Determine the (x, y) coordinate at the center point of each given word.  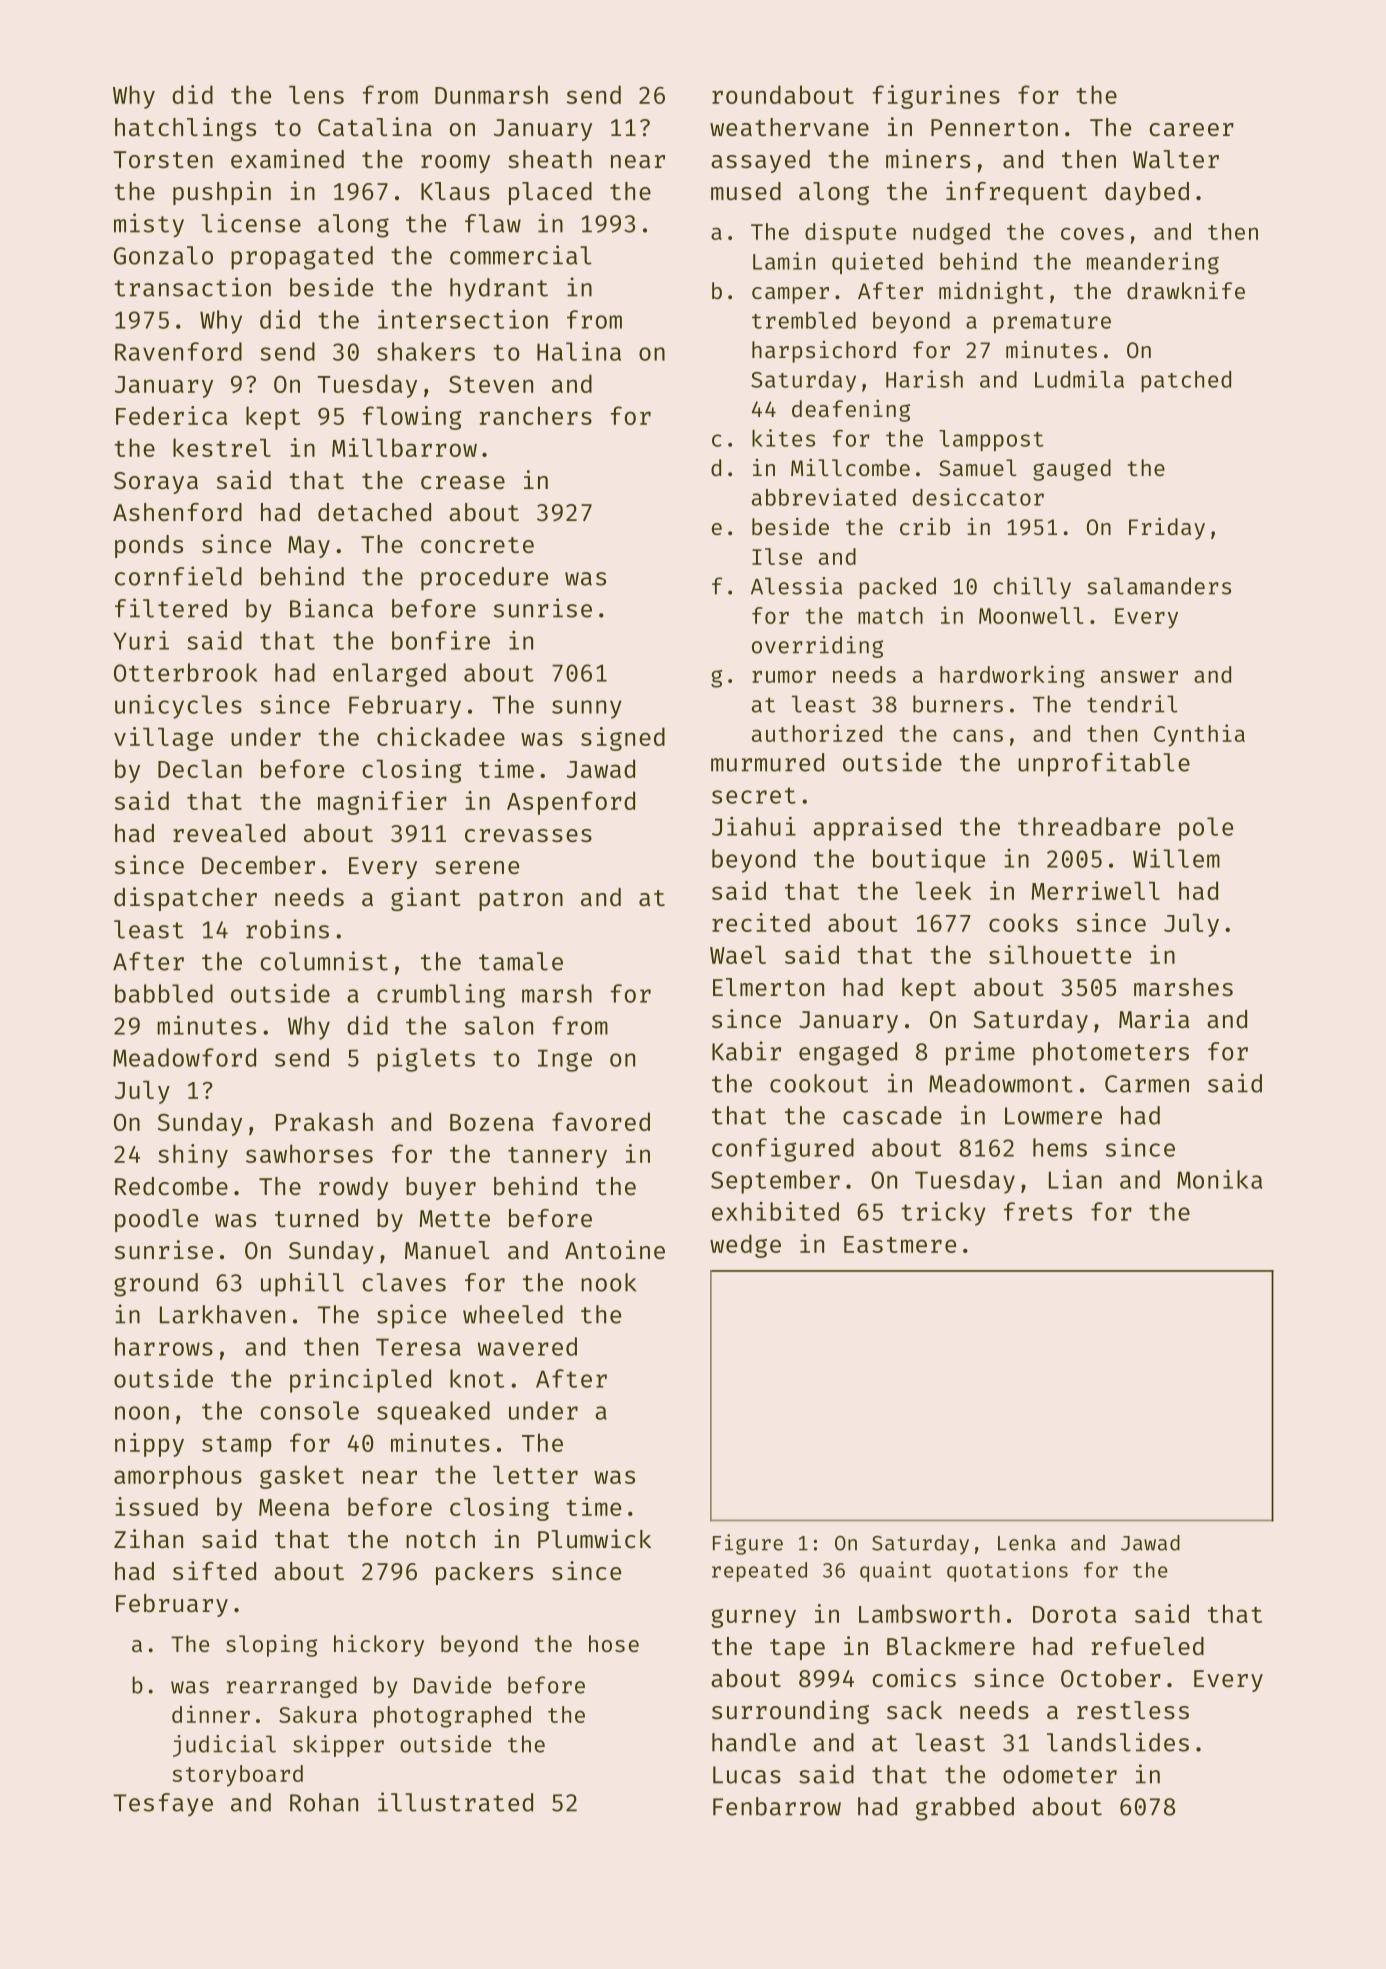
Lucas (747, 1775)
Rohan (324, 1802)
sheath (550, 159)
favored (601, 1121)
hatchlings (185, 129)
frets (1038, 1211)
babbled (164, 993)
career (1191, 129)
